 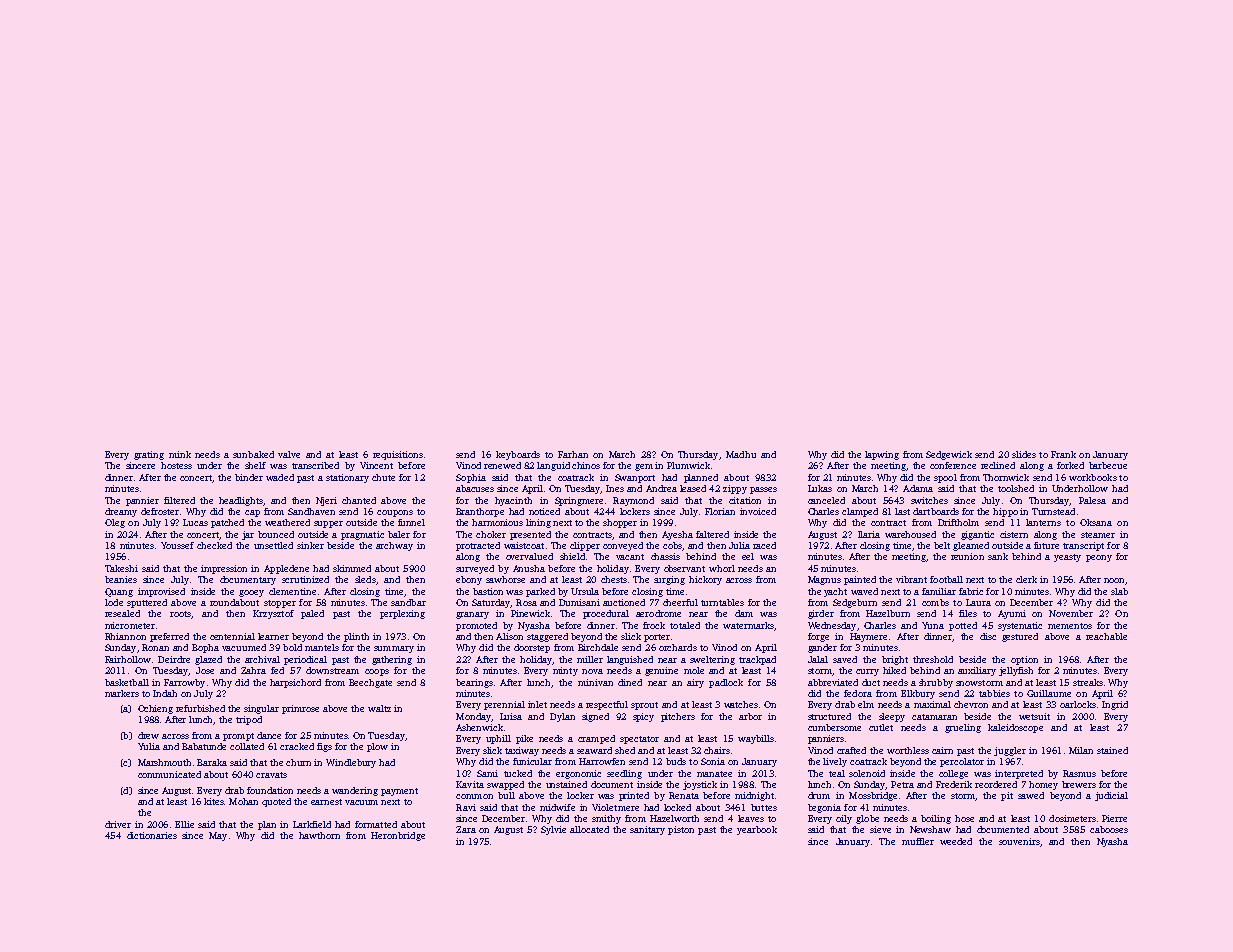 What do you see at coordinates (180, 614) in the screenshot?
I see `roots` at bounding box center [180, 614].
